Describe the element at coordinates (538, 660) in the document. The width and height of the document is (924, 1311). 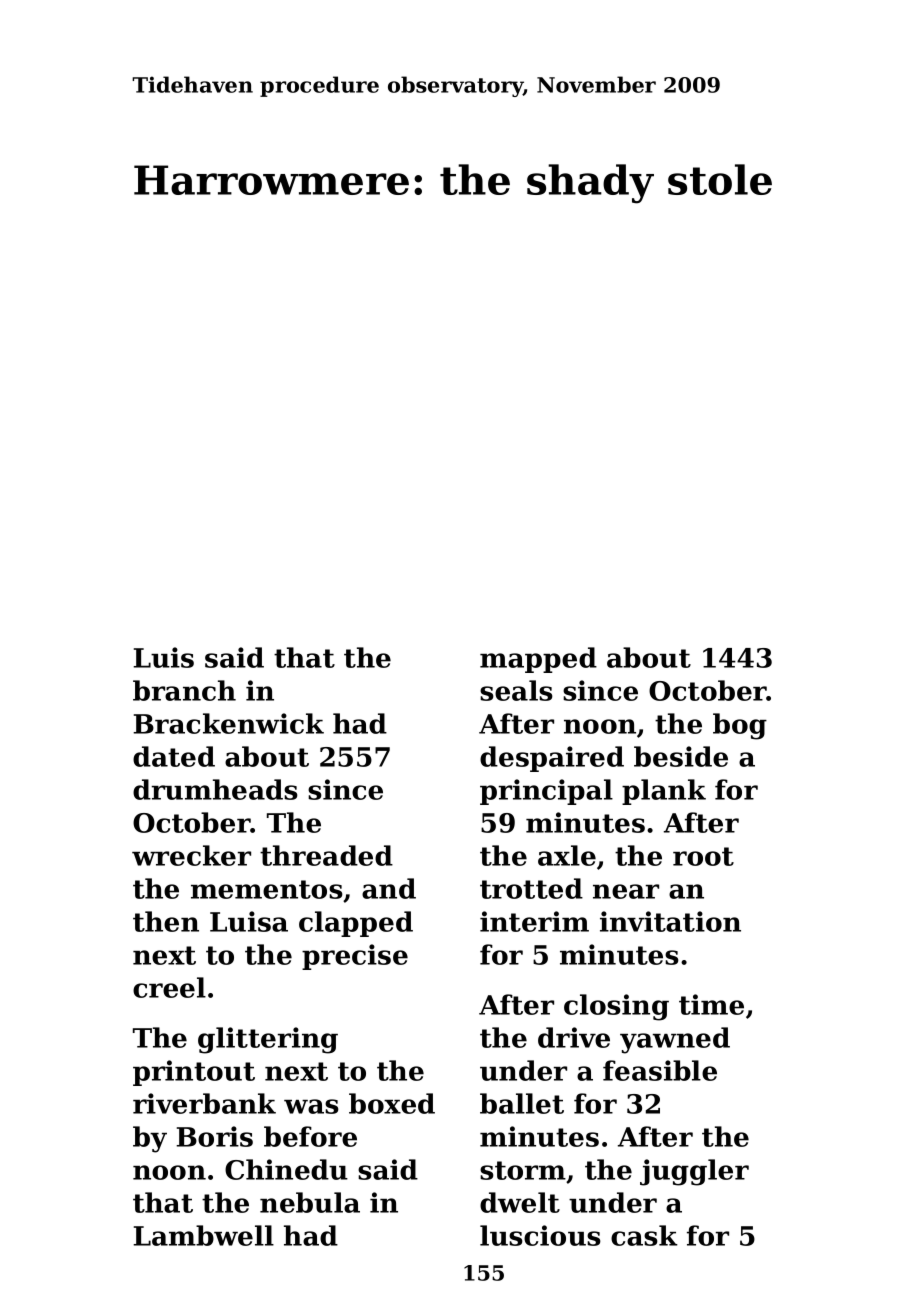
I see `mapped` at that location.
